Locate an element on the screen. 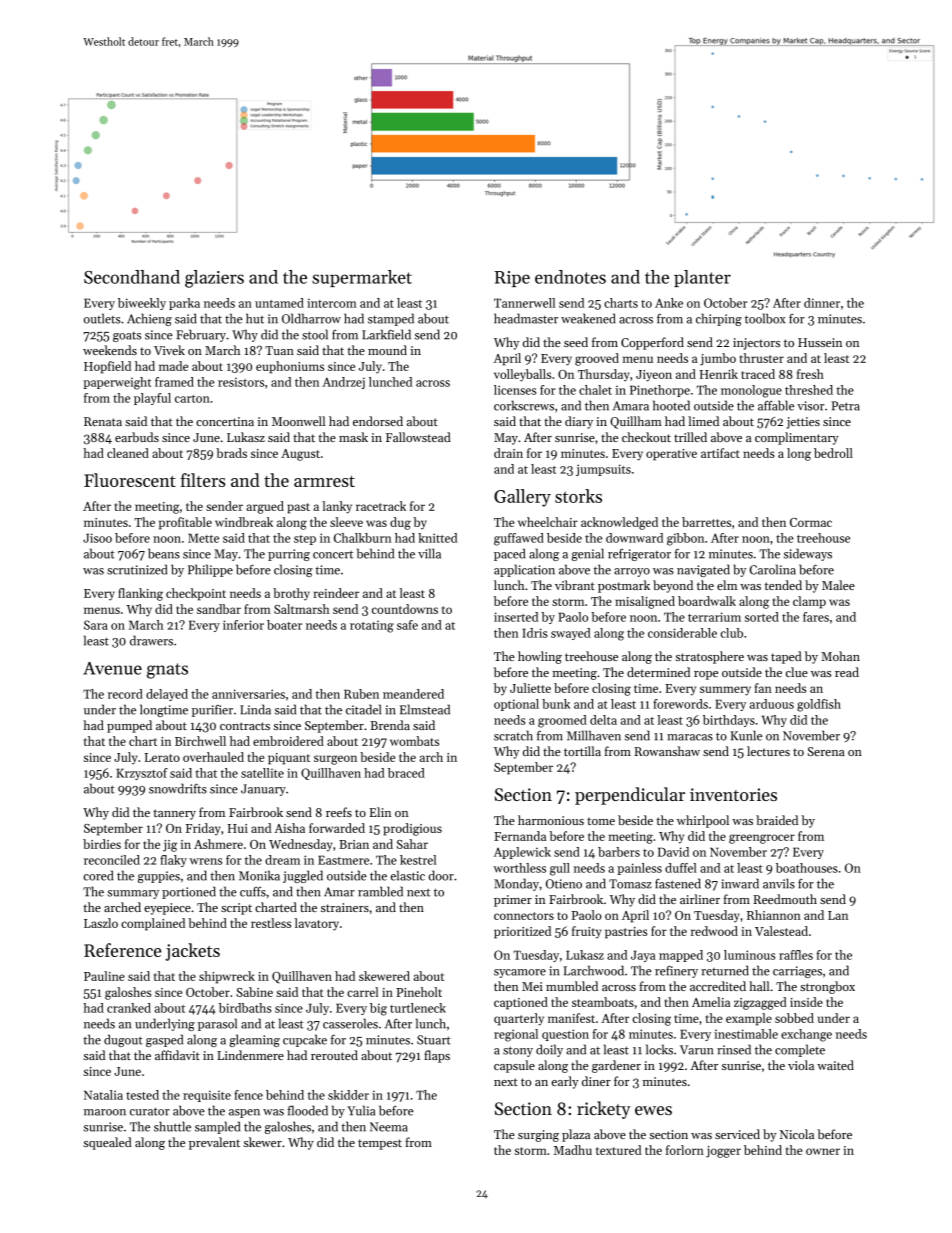 This screenshot has width=952, height=1233. Gallery is located at coordinates (522, 498).
